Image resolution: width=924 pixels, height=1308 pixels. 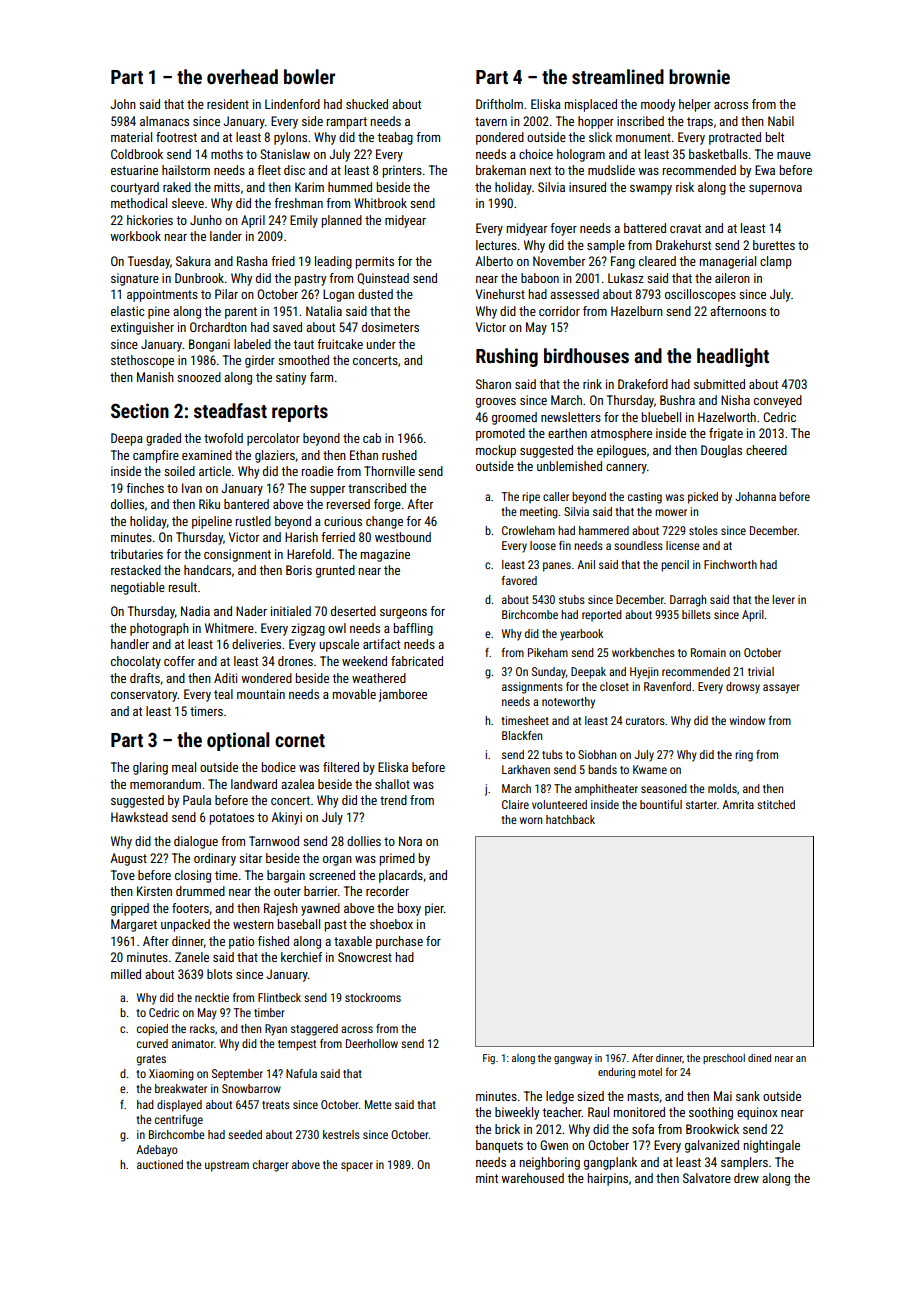 I want to click on cornet, so click(x=300, y=740).
